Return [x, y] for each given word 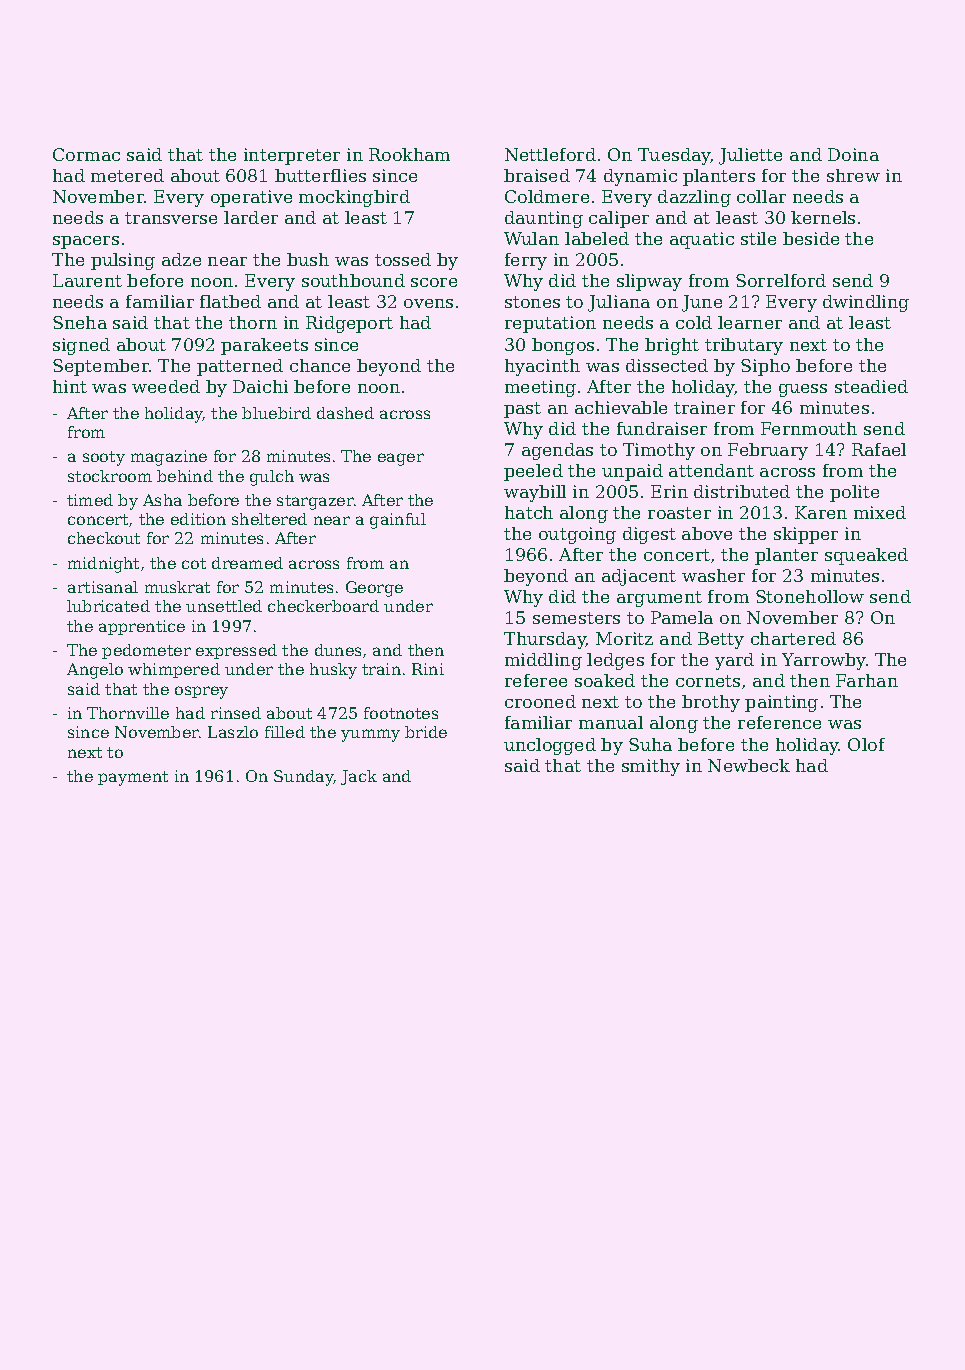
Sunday [304, 778]
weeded [166, 386]
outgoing [577, 535]
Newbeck [749, 765]
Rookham [409, 154]
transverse [171, 218]
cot [194, 563]
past [522, 410]
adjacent [639, 577]
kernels [823, 217]
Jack [359, 777]
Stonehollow [810, 596]
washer [713, 575]
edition [198, 519]
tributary [744, 346]
